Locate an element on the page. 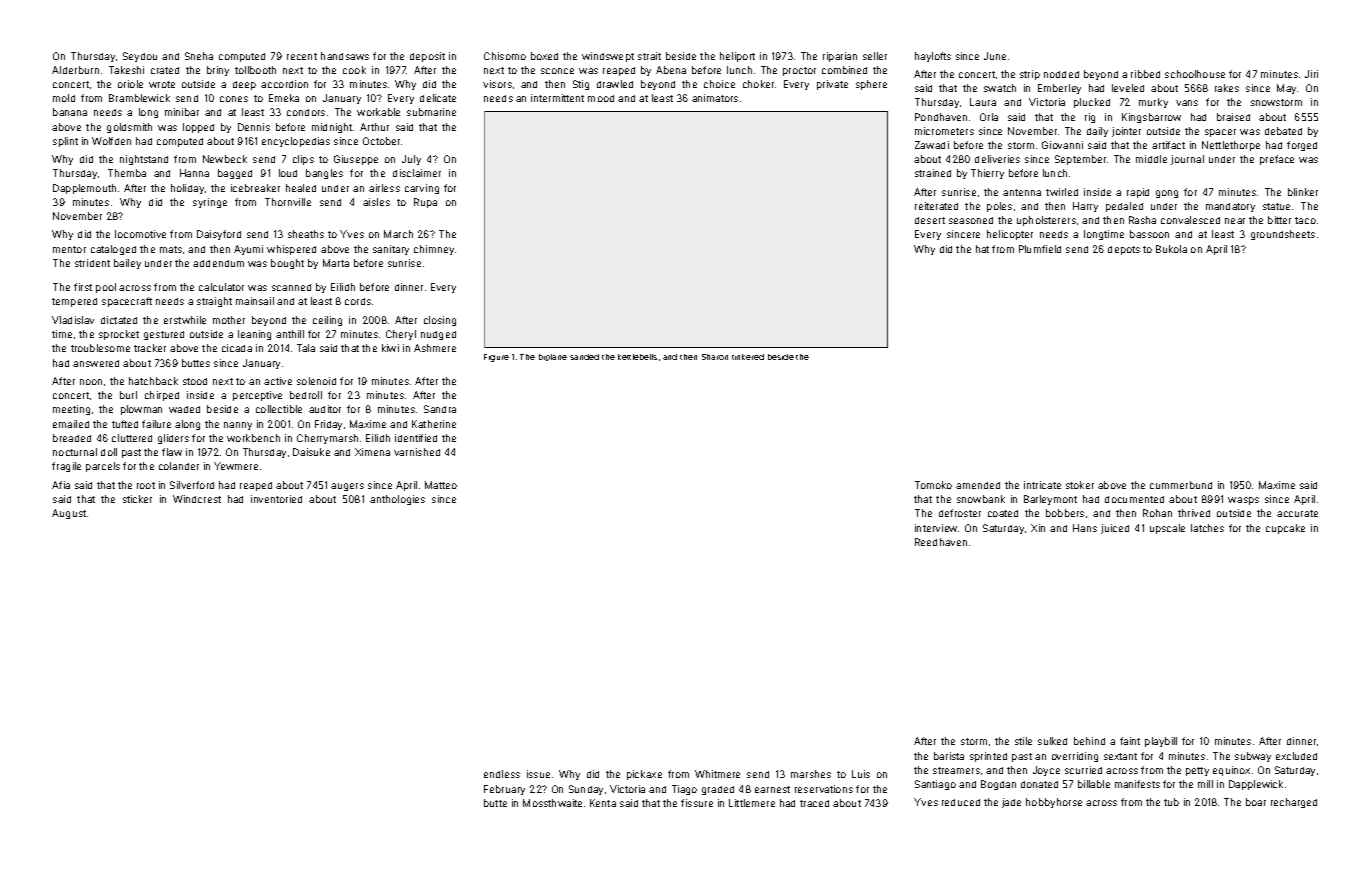 Image resolution: width=1372 pixels, height=887 pixels. choice is located at coordinates (719, 84).
